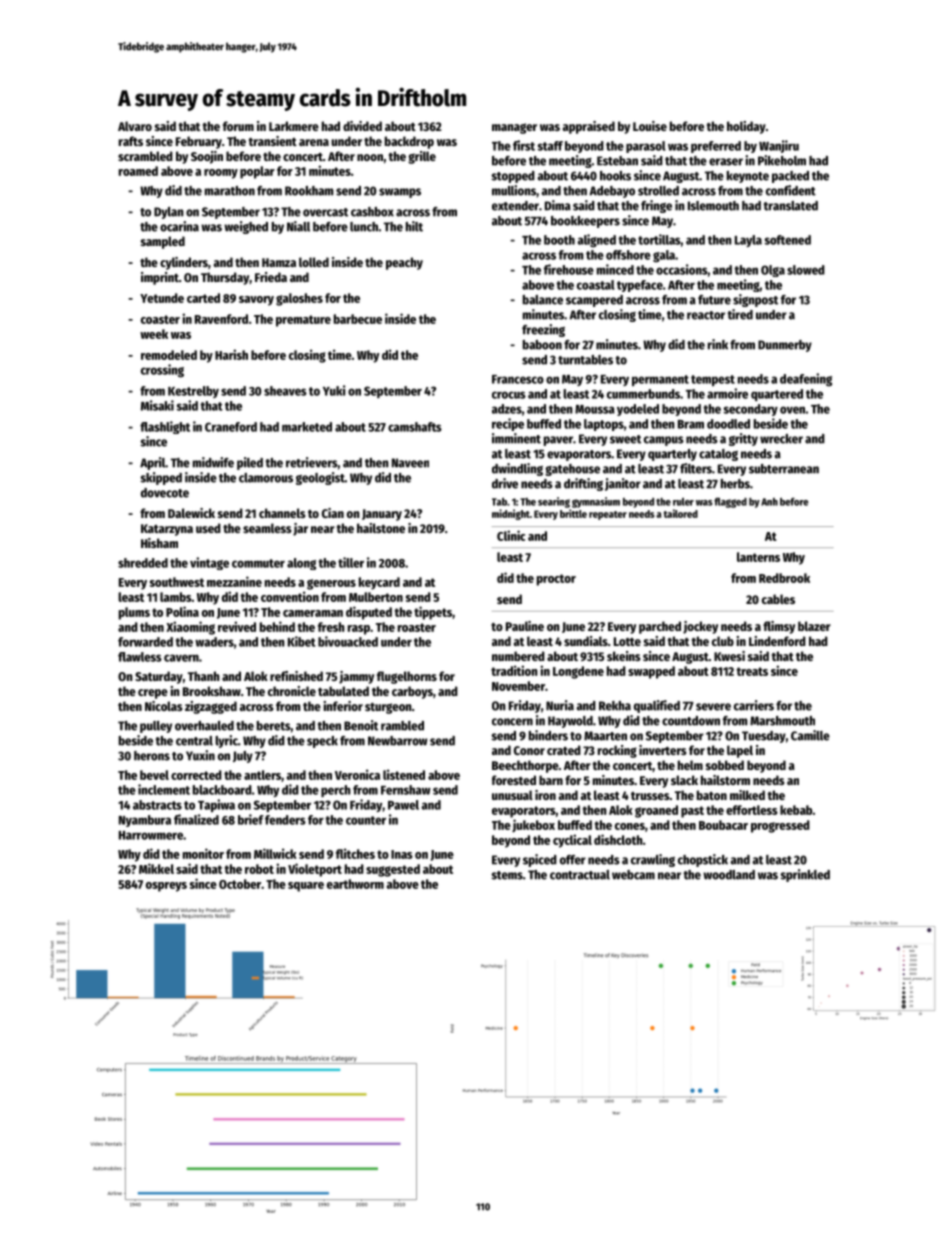  What do you see at coordinates (650, 126) in the screenshot?
I see `Louise` at bounding box center [650, 126].
